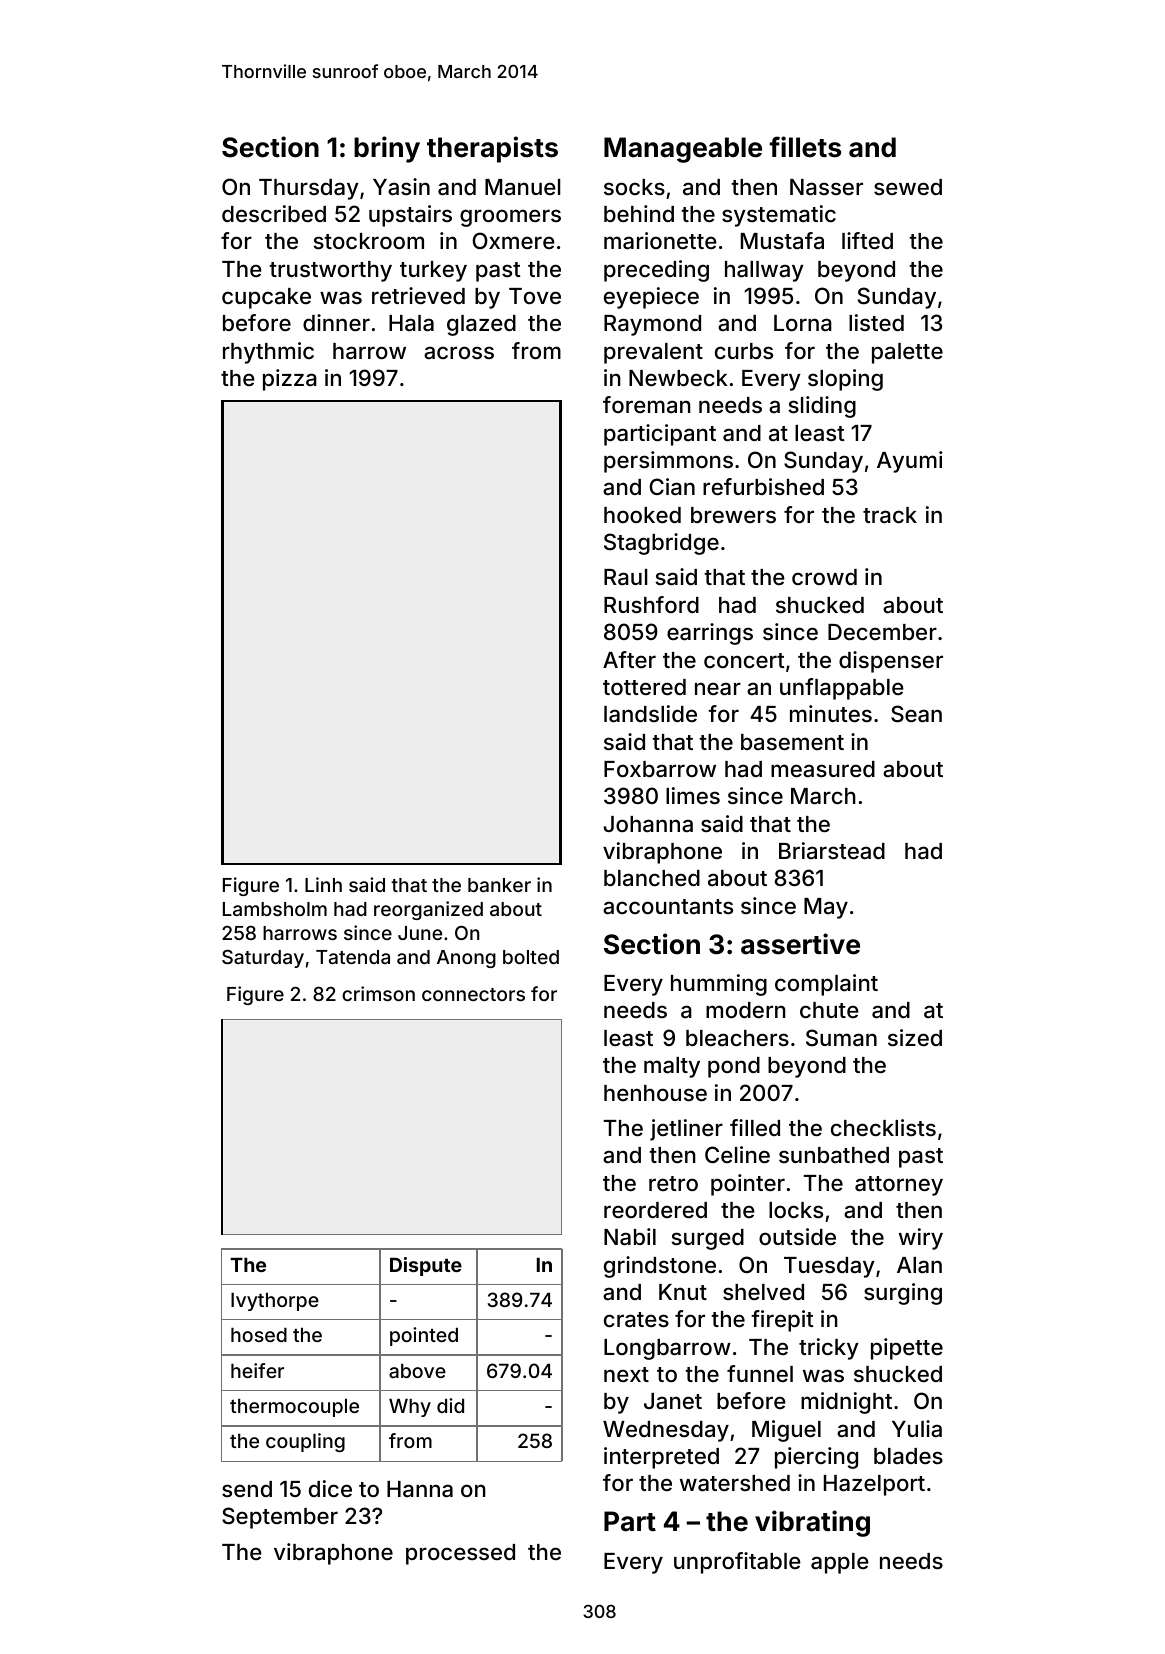 The width and height of the page is (1165, 1654). What do you see at coordinates (275, 1302) in the page?
I see `Ivythorpe` at bounding box center [275, 1302].
